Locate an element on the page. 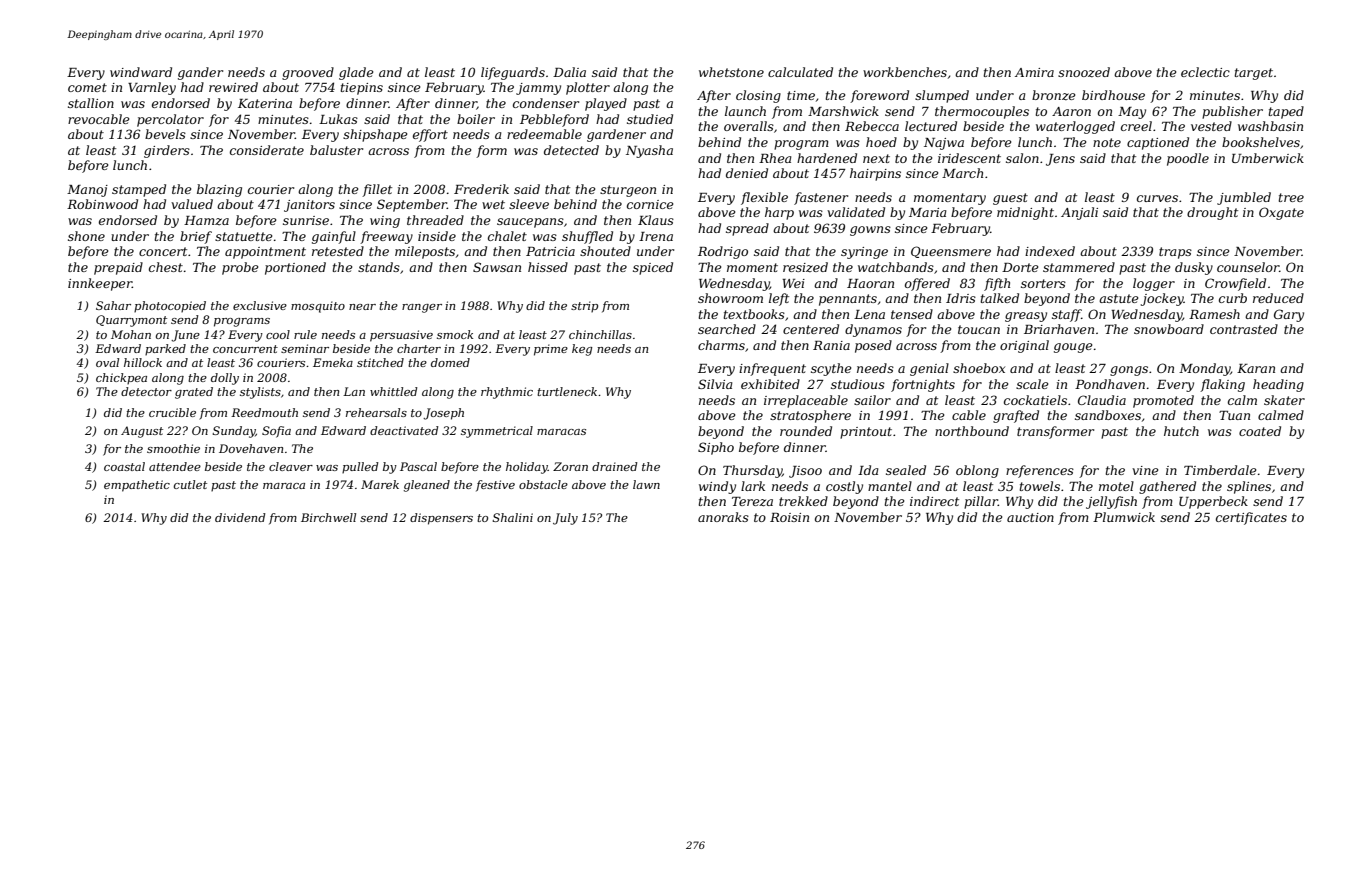 The height and width of the document is (887, 1372). baluster is located at coordinates (336, 150).
